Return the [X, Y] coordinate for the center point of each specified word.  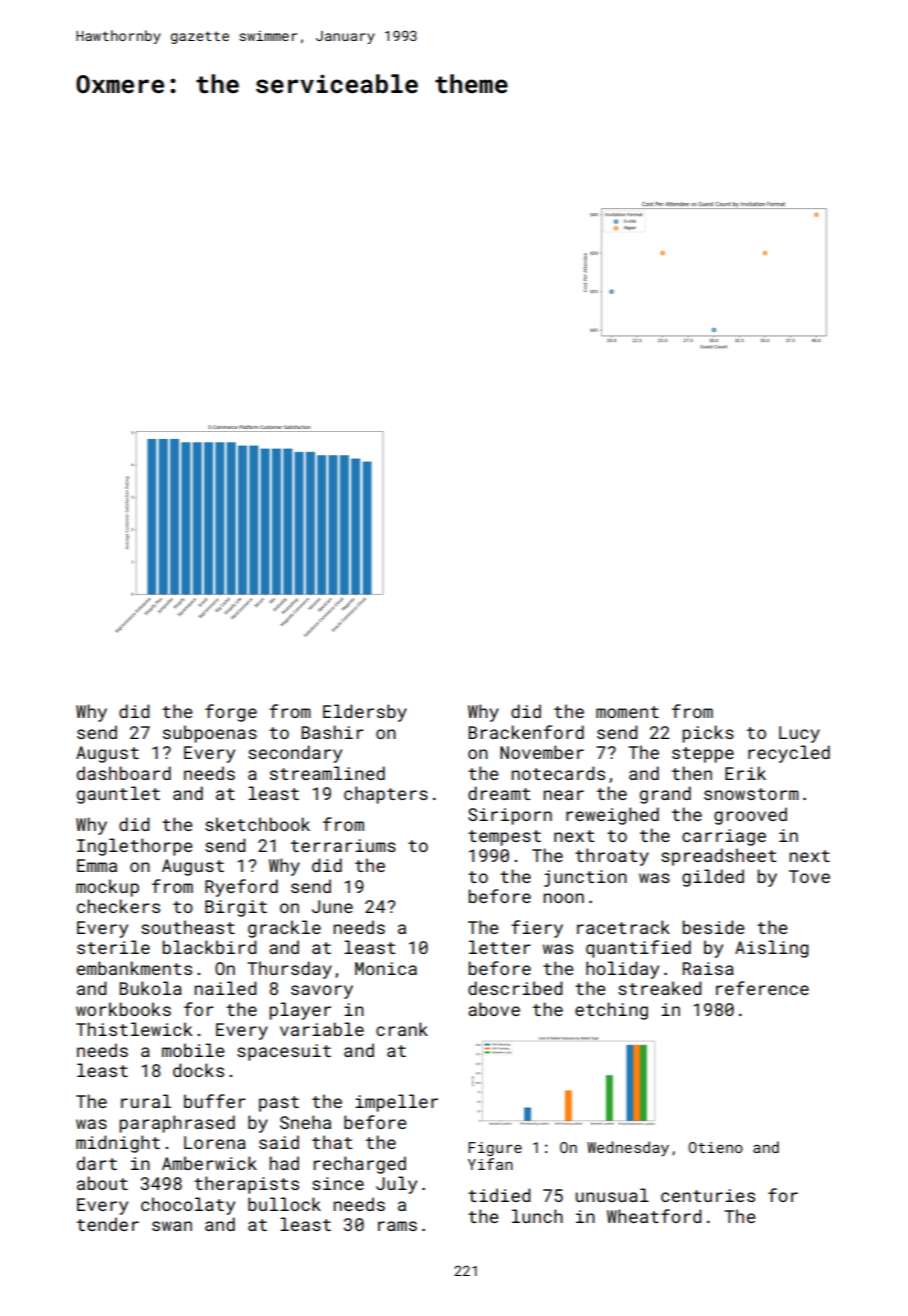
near [564, 795]
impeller [396, 1103]
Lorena [215, 1142]
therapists [246, 1185]
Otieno [715, 1147]
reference [762, 988]
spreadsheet [718, 857]
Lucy [799, 734]
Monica [386, 968]
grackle [284, 929]
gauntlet [118, 795]
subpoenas [210, 734]
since [338, 1183]
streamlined [327, 773]
